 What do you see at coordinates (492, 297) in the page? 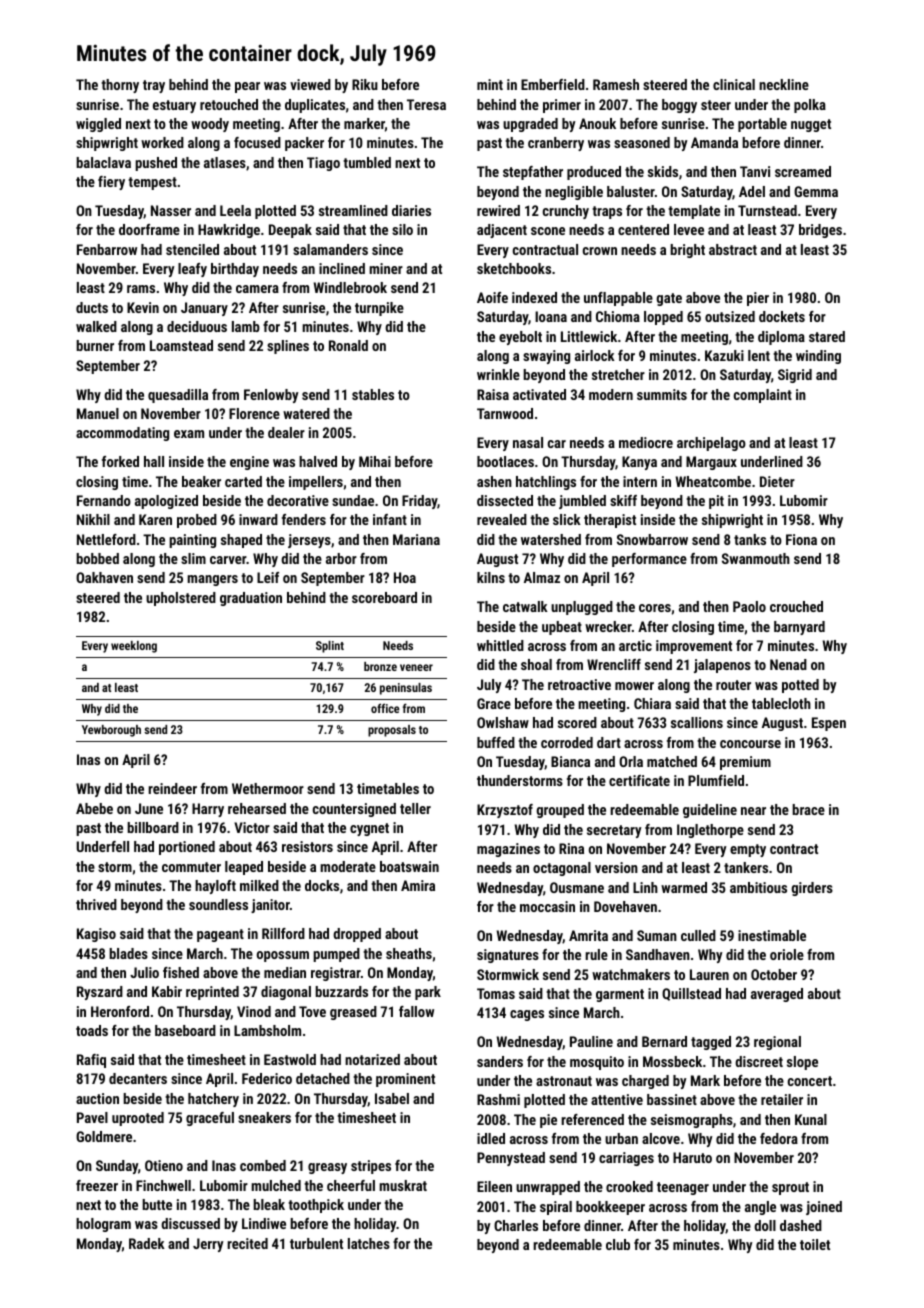
I see `Aoife` at bounding box center [492, 297].
